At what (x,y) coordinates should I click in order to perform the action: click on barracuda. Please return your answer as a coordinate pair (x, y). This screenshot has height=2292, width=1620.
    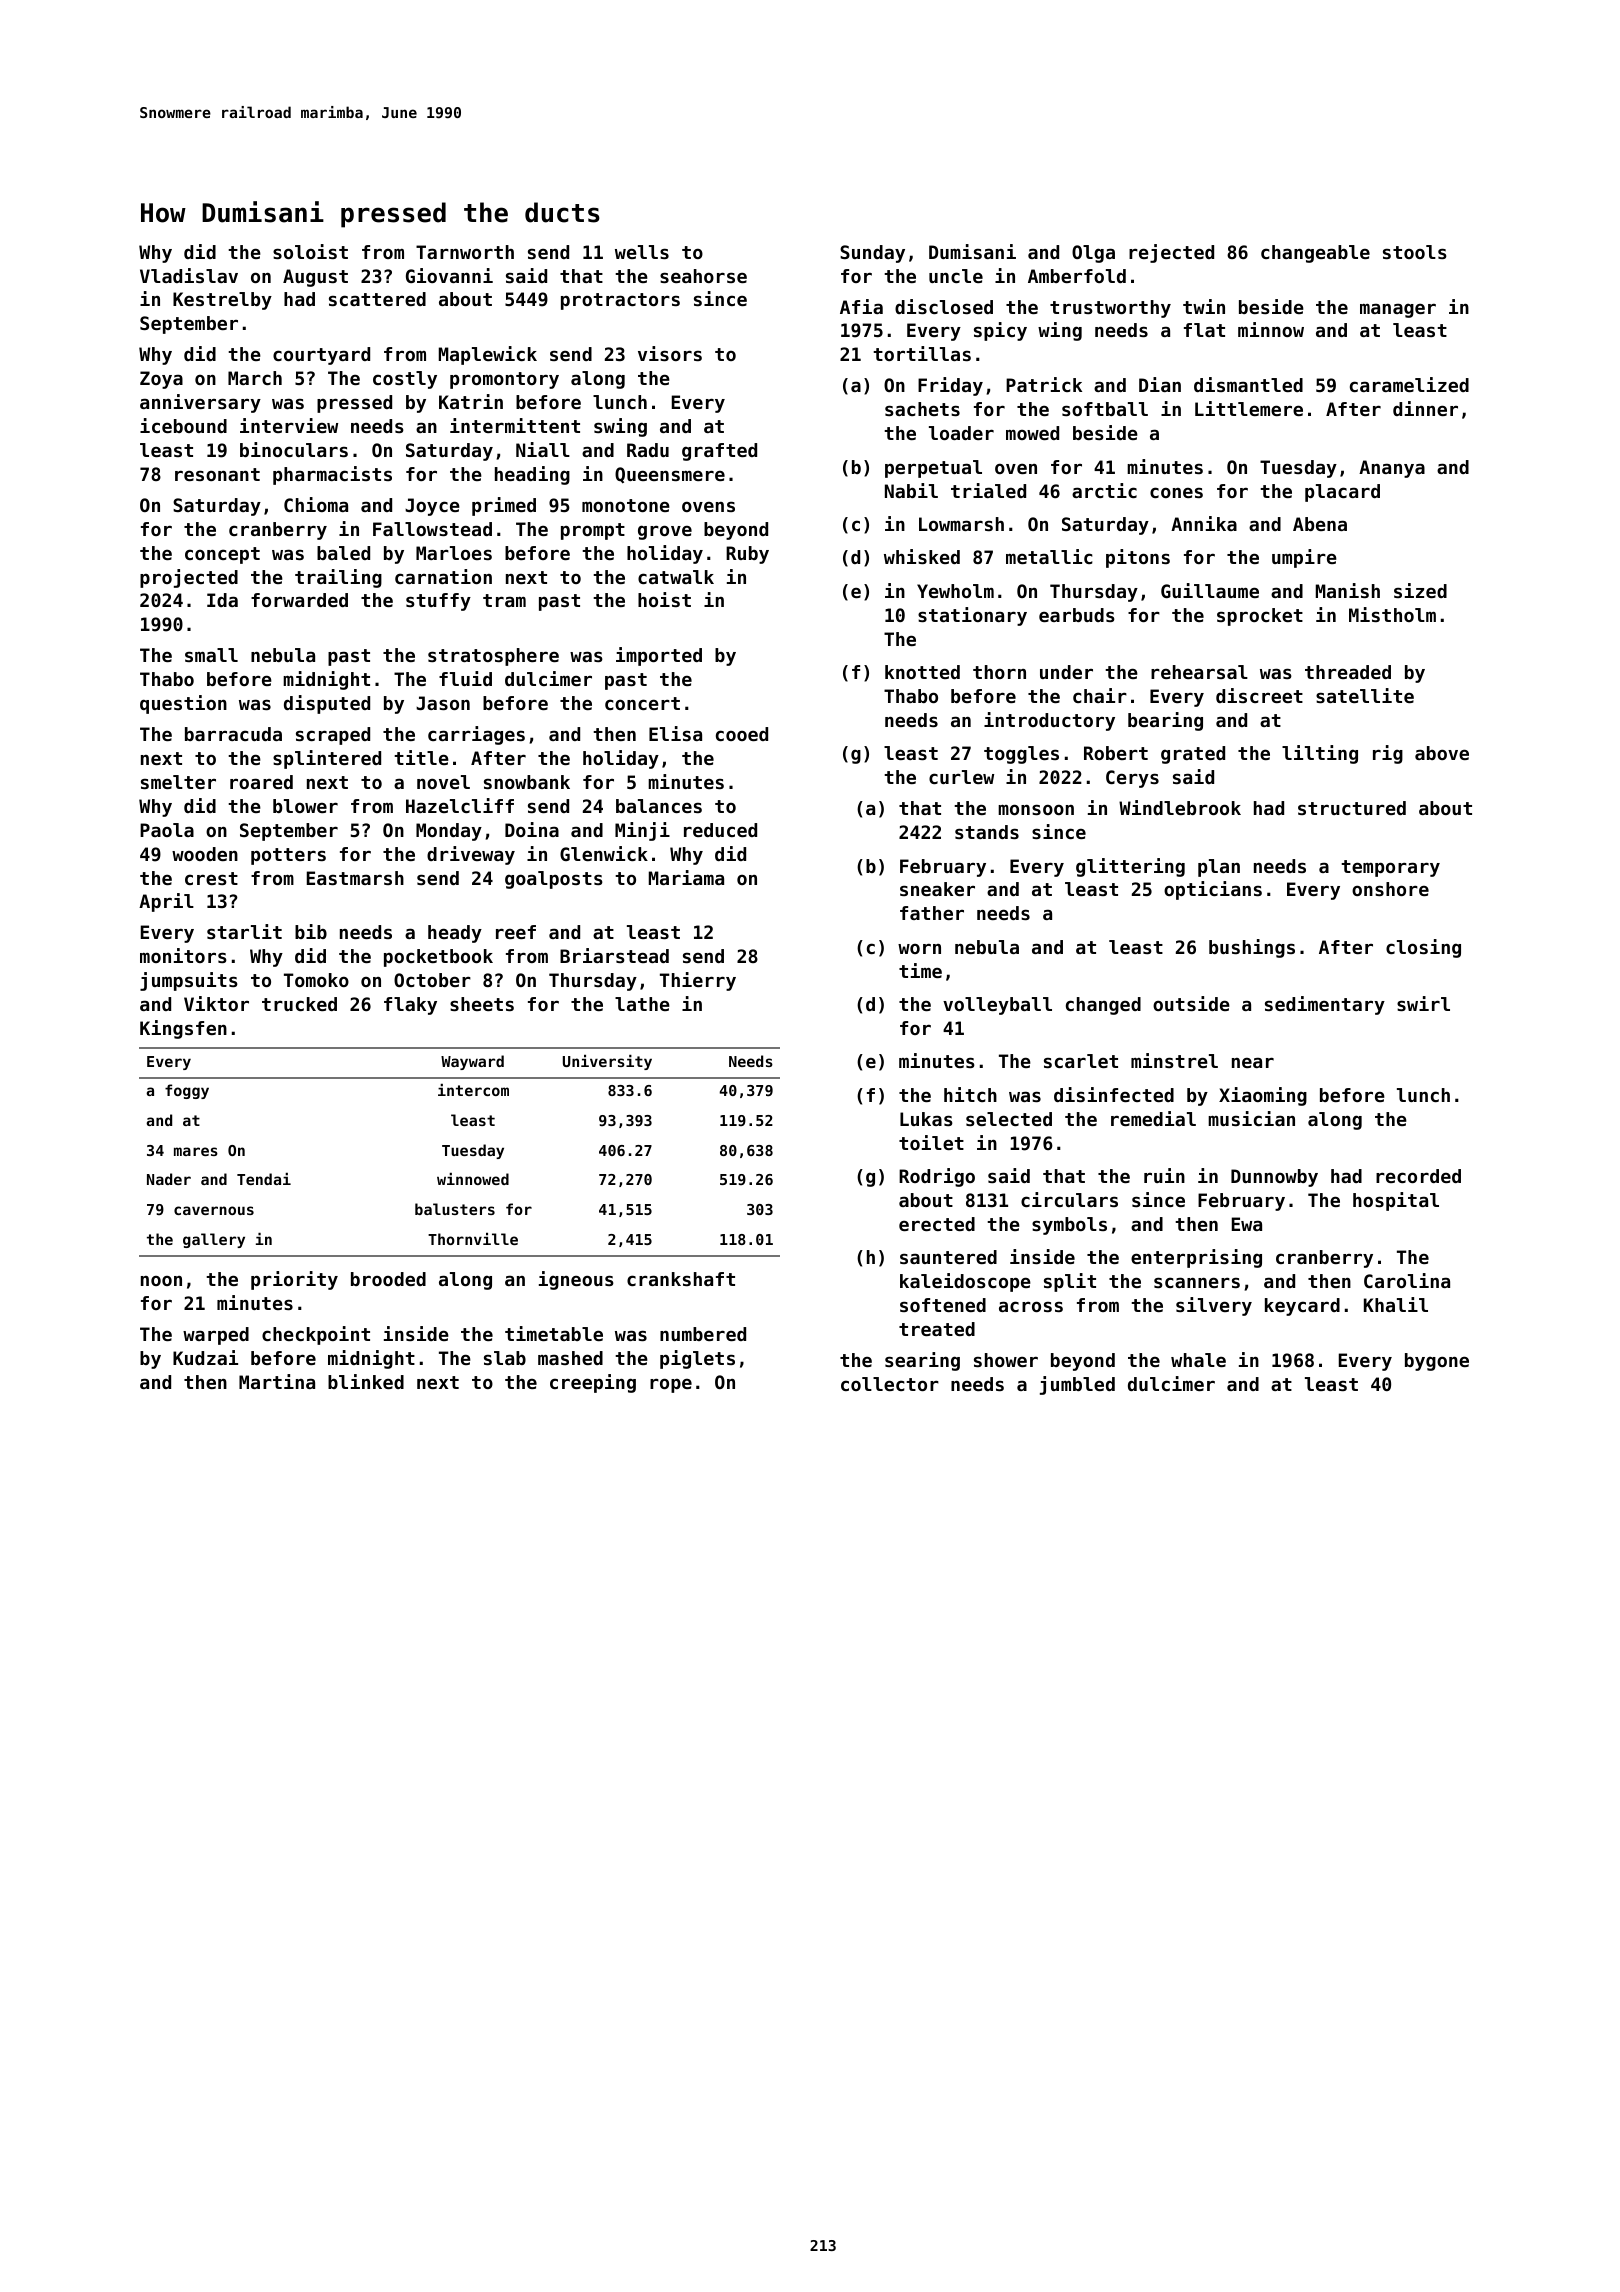
    Looking at the image, I should click on (233, 734).
